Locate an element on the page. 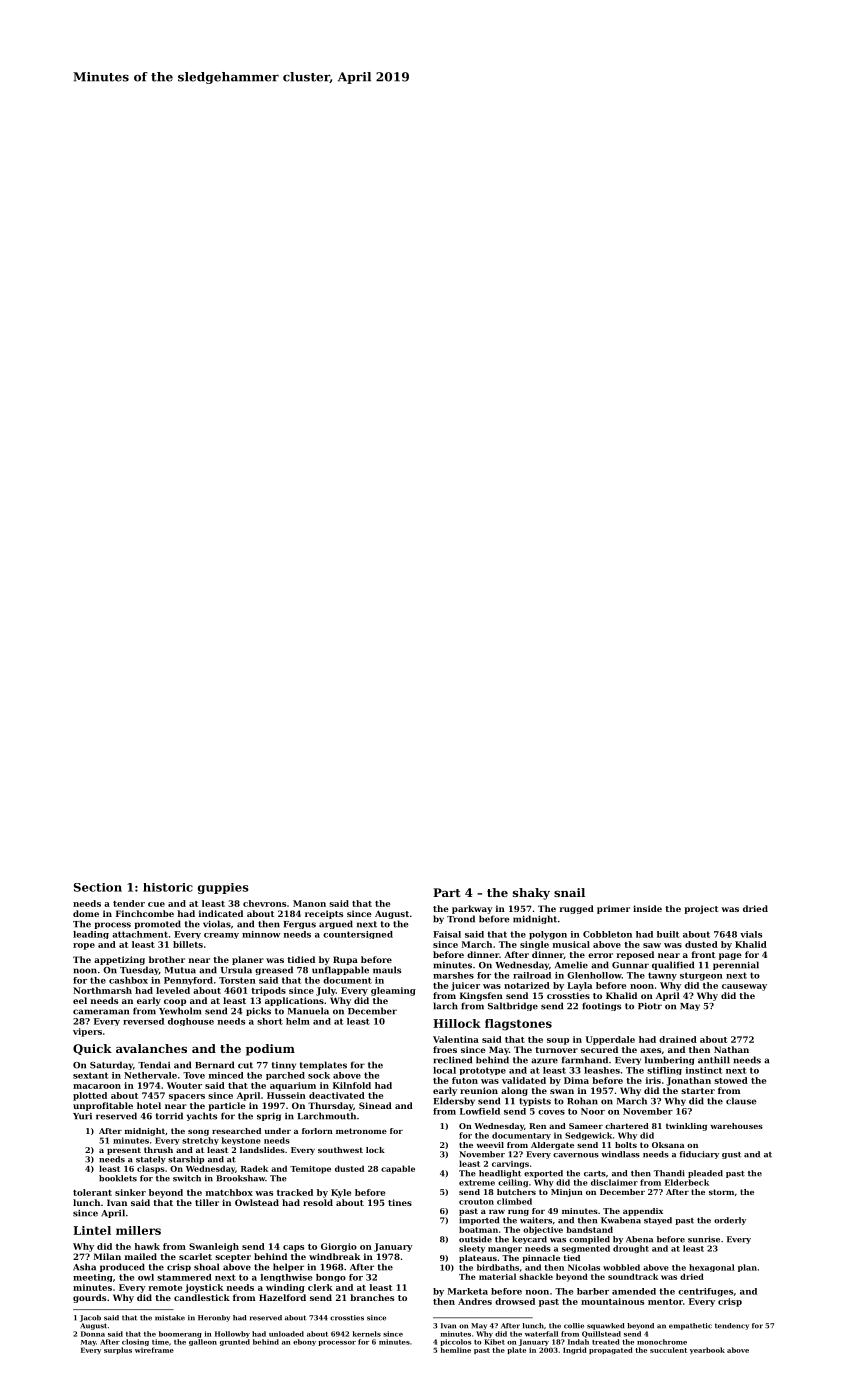 This image has height=1400, width=849. sprig is located at coordinates (269, 1117).
